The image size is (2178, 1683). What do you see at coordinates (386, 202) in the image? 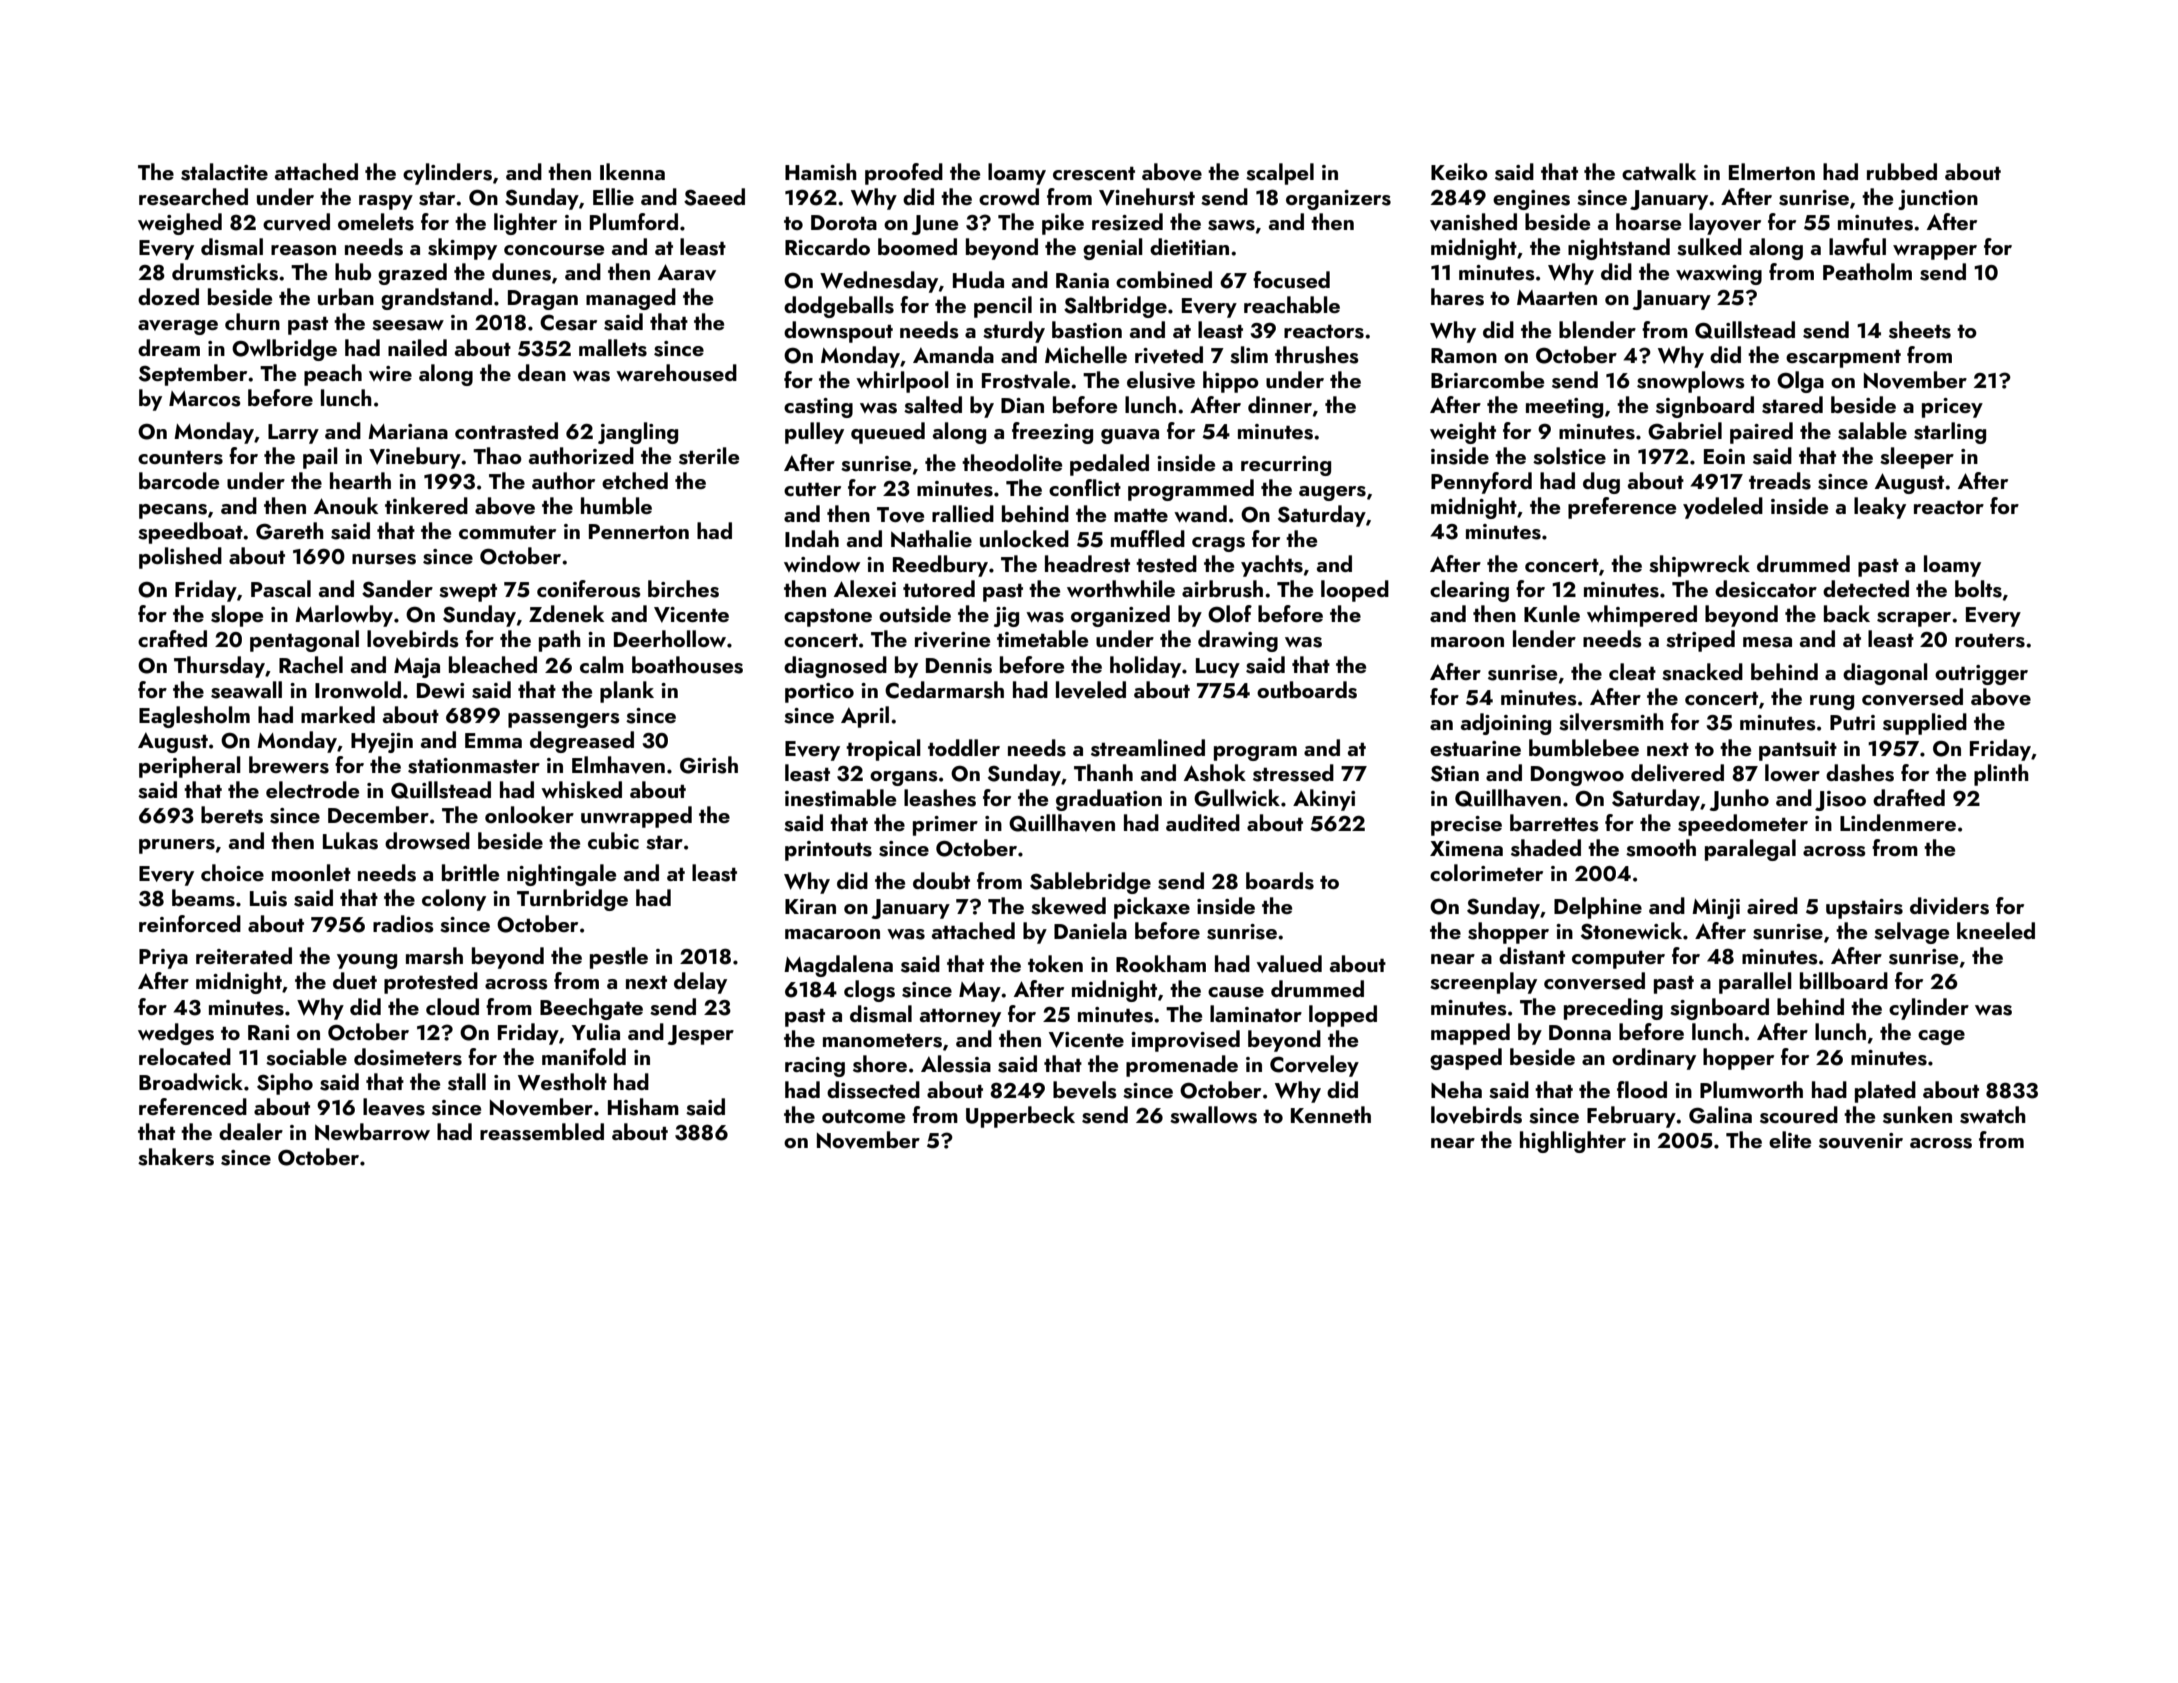
I see `raspy` at bounding box center [386, 202].
